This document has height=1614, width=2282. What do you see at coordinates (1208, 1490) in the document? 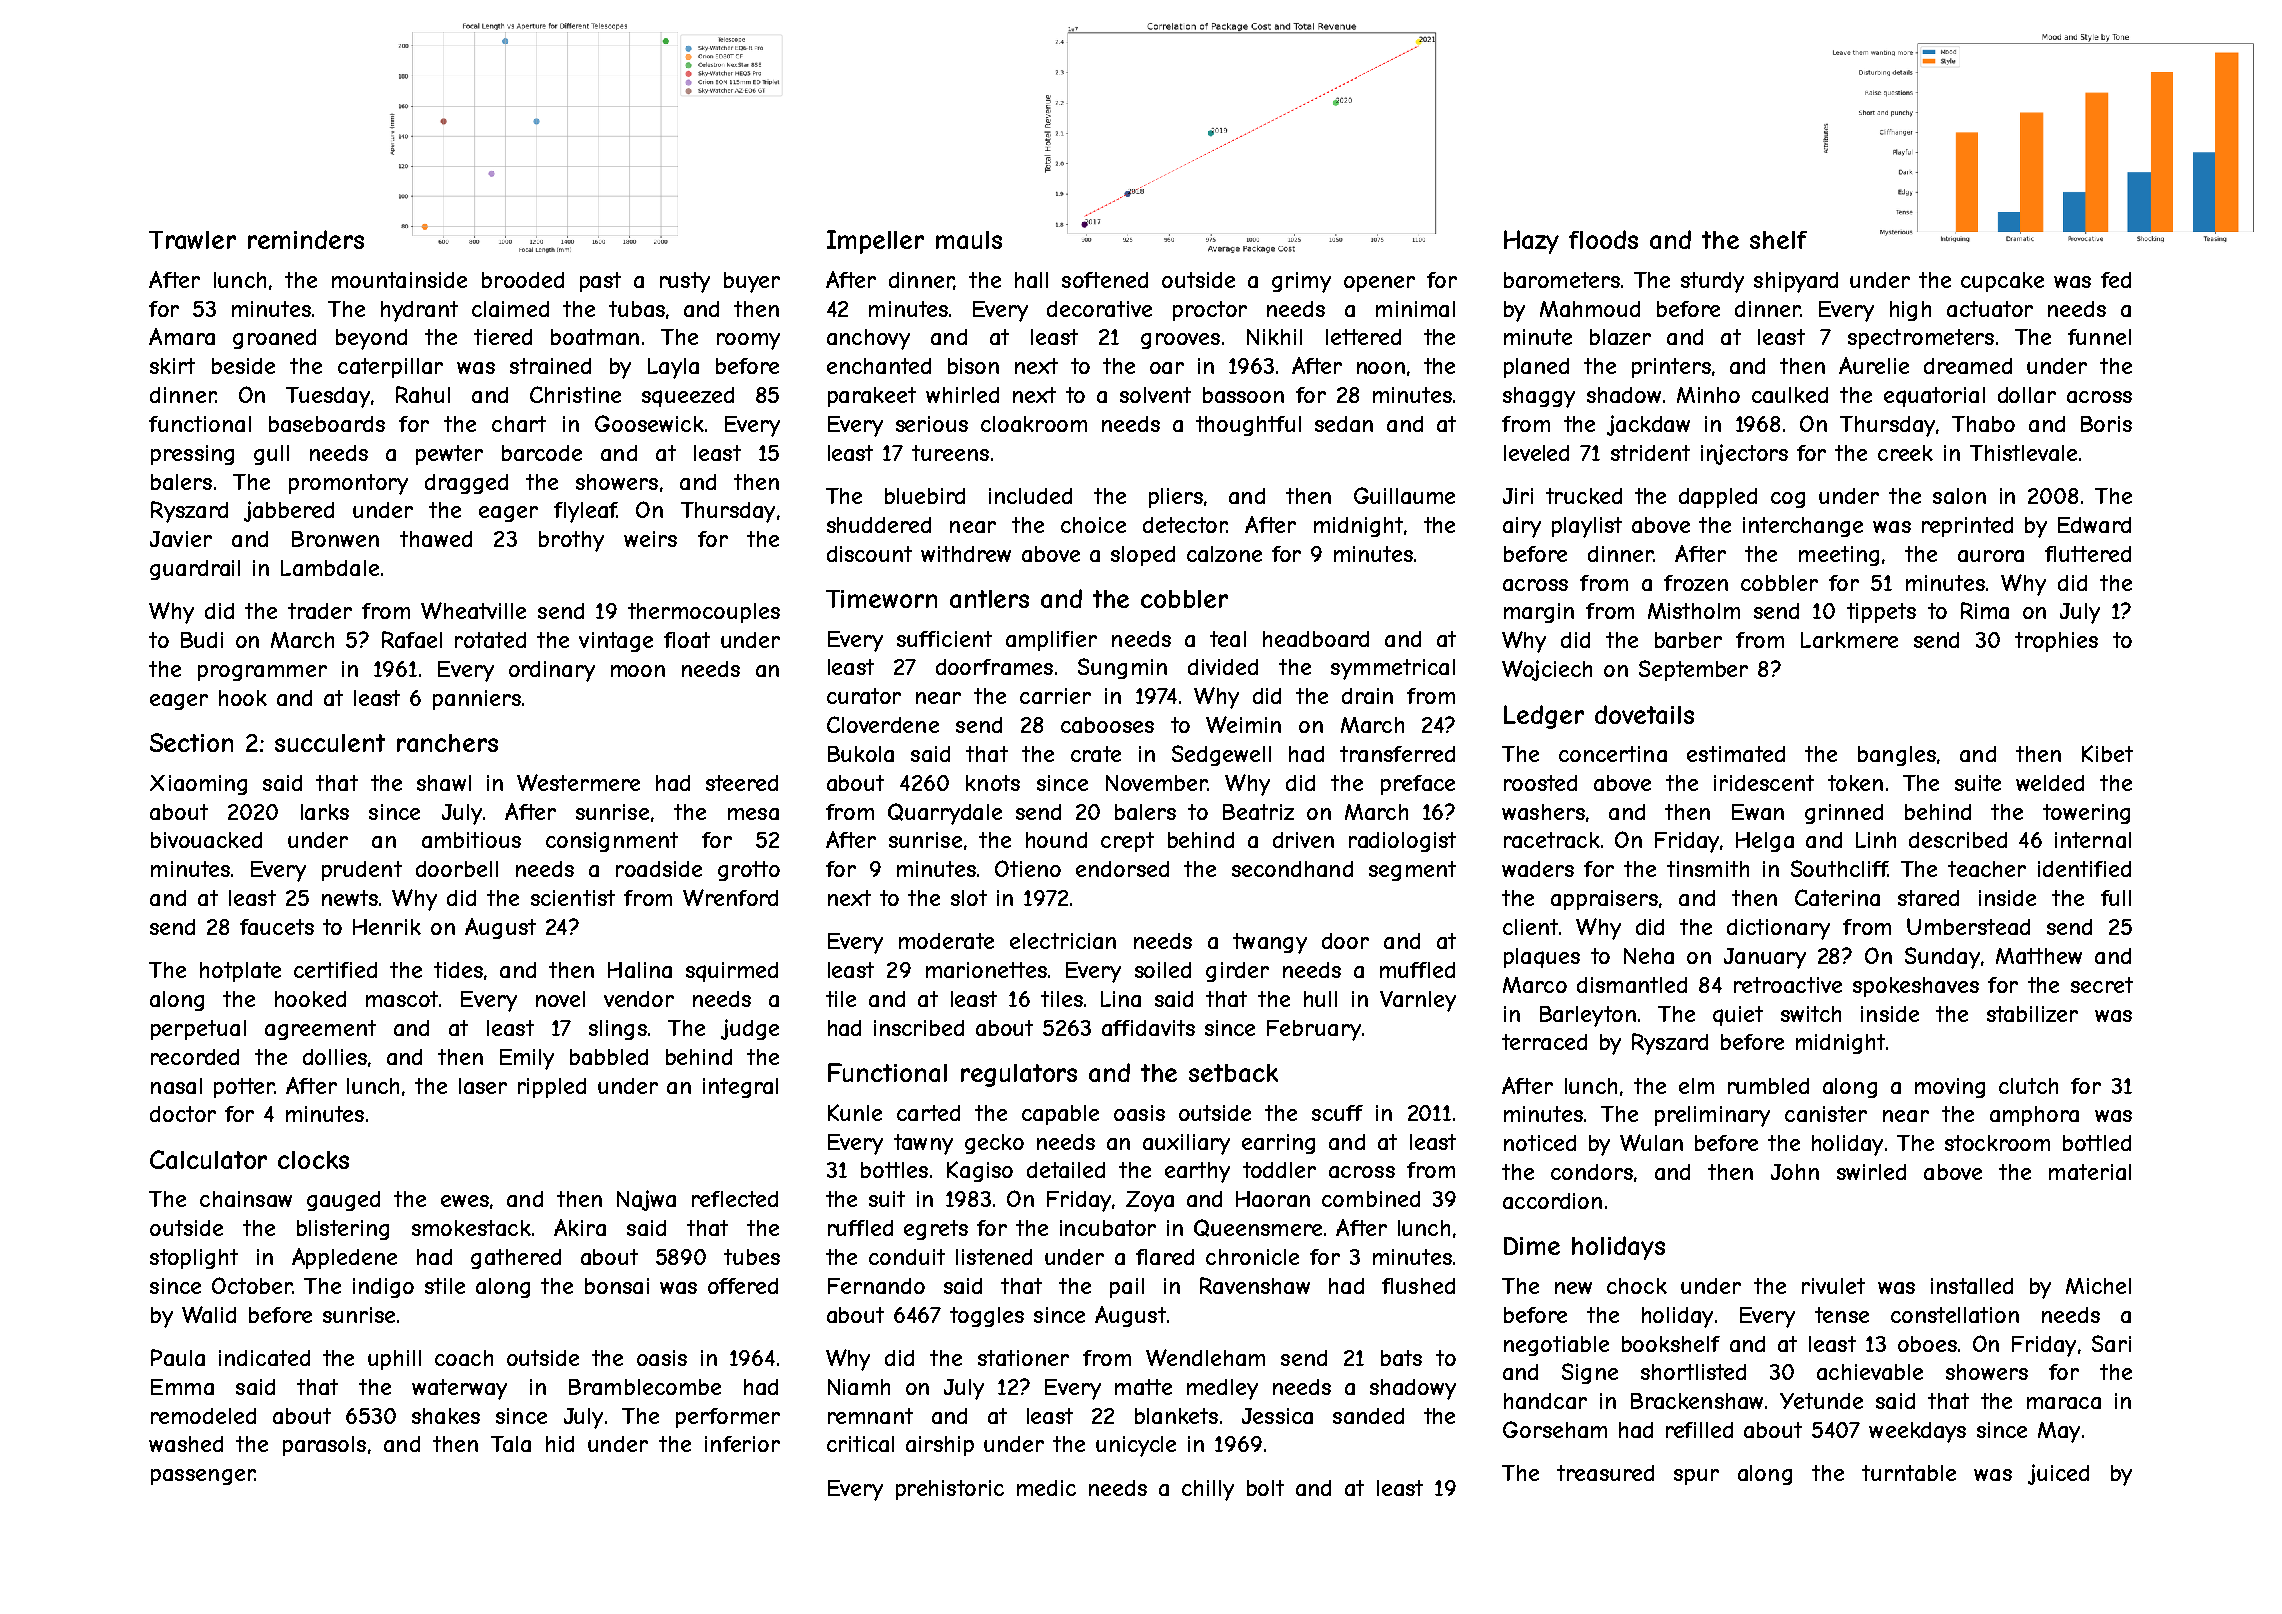
I see `chilly` at bounding box center [1208, 1490].
